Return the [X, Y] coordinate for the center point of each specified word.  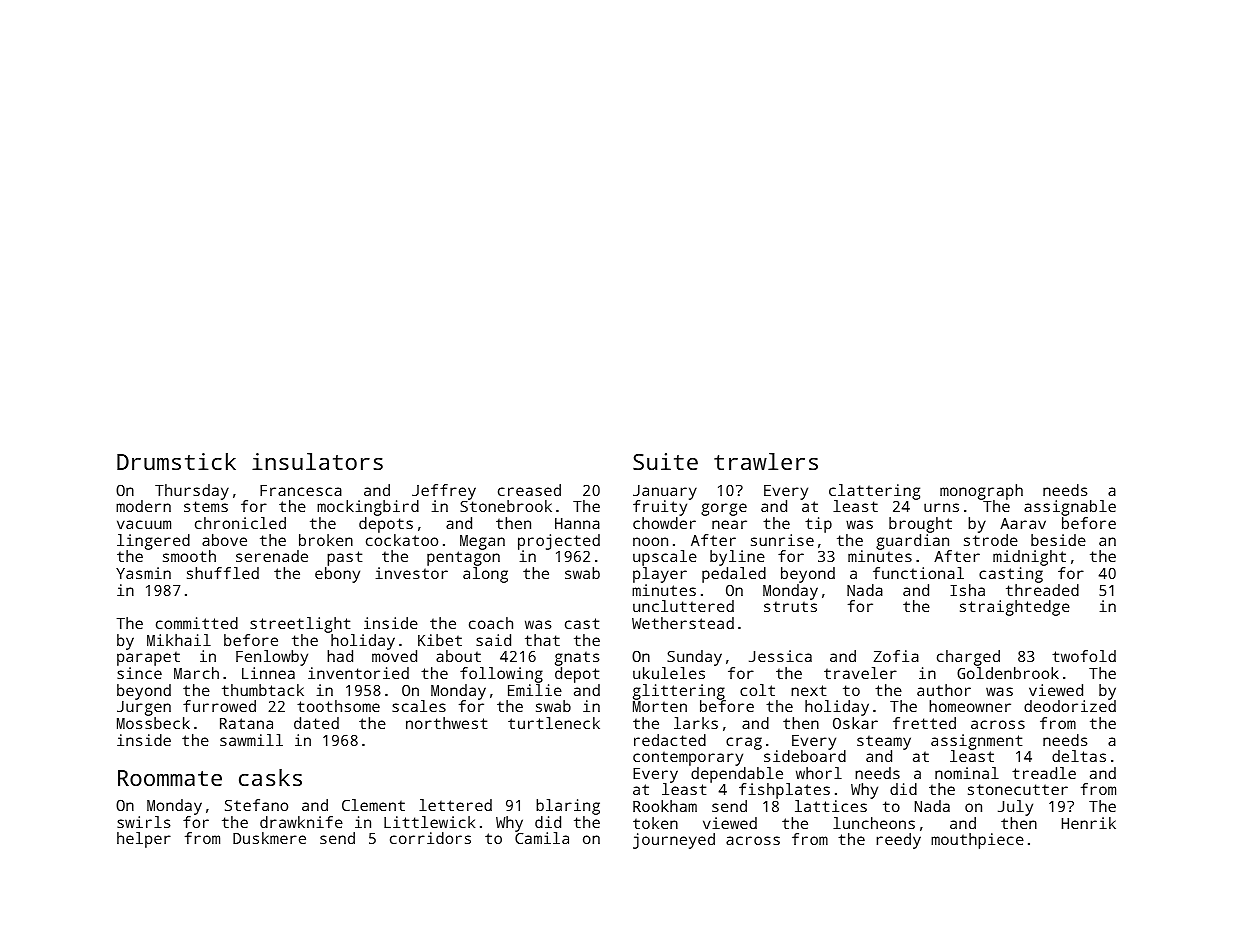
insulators [317, 461]
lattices [831, 806]
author [944, 690]
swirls [143, 822]
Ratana [246, 723]
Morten [660, 706]
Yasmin [143, 573]
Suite [665, 461]
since [139, 673]
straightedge [1015, 608]
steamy [884, 742]
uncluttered [683, 606]
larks [696, 723]
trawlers [766, 461]
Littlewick [429, 822]
